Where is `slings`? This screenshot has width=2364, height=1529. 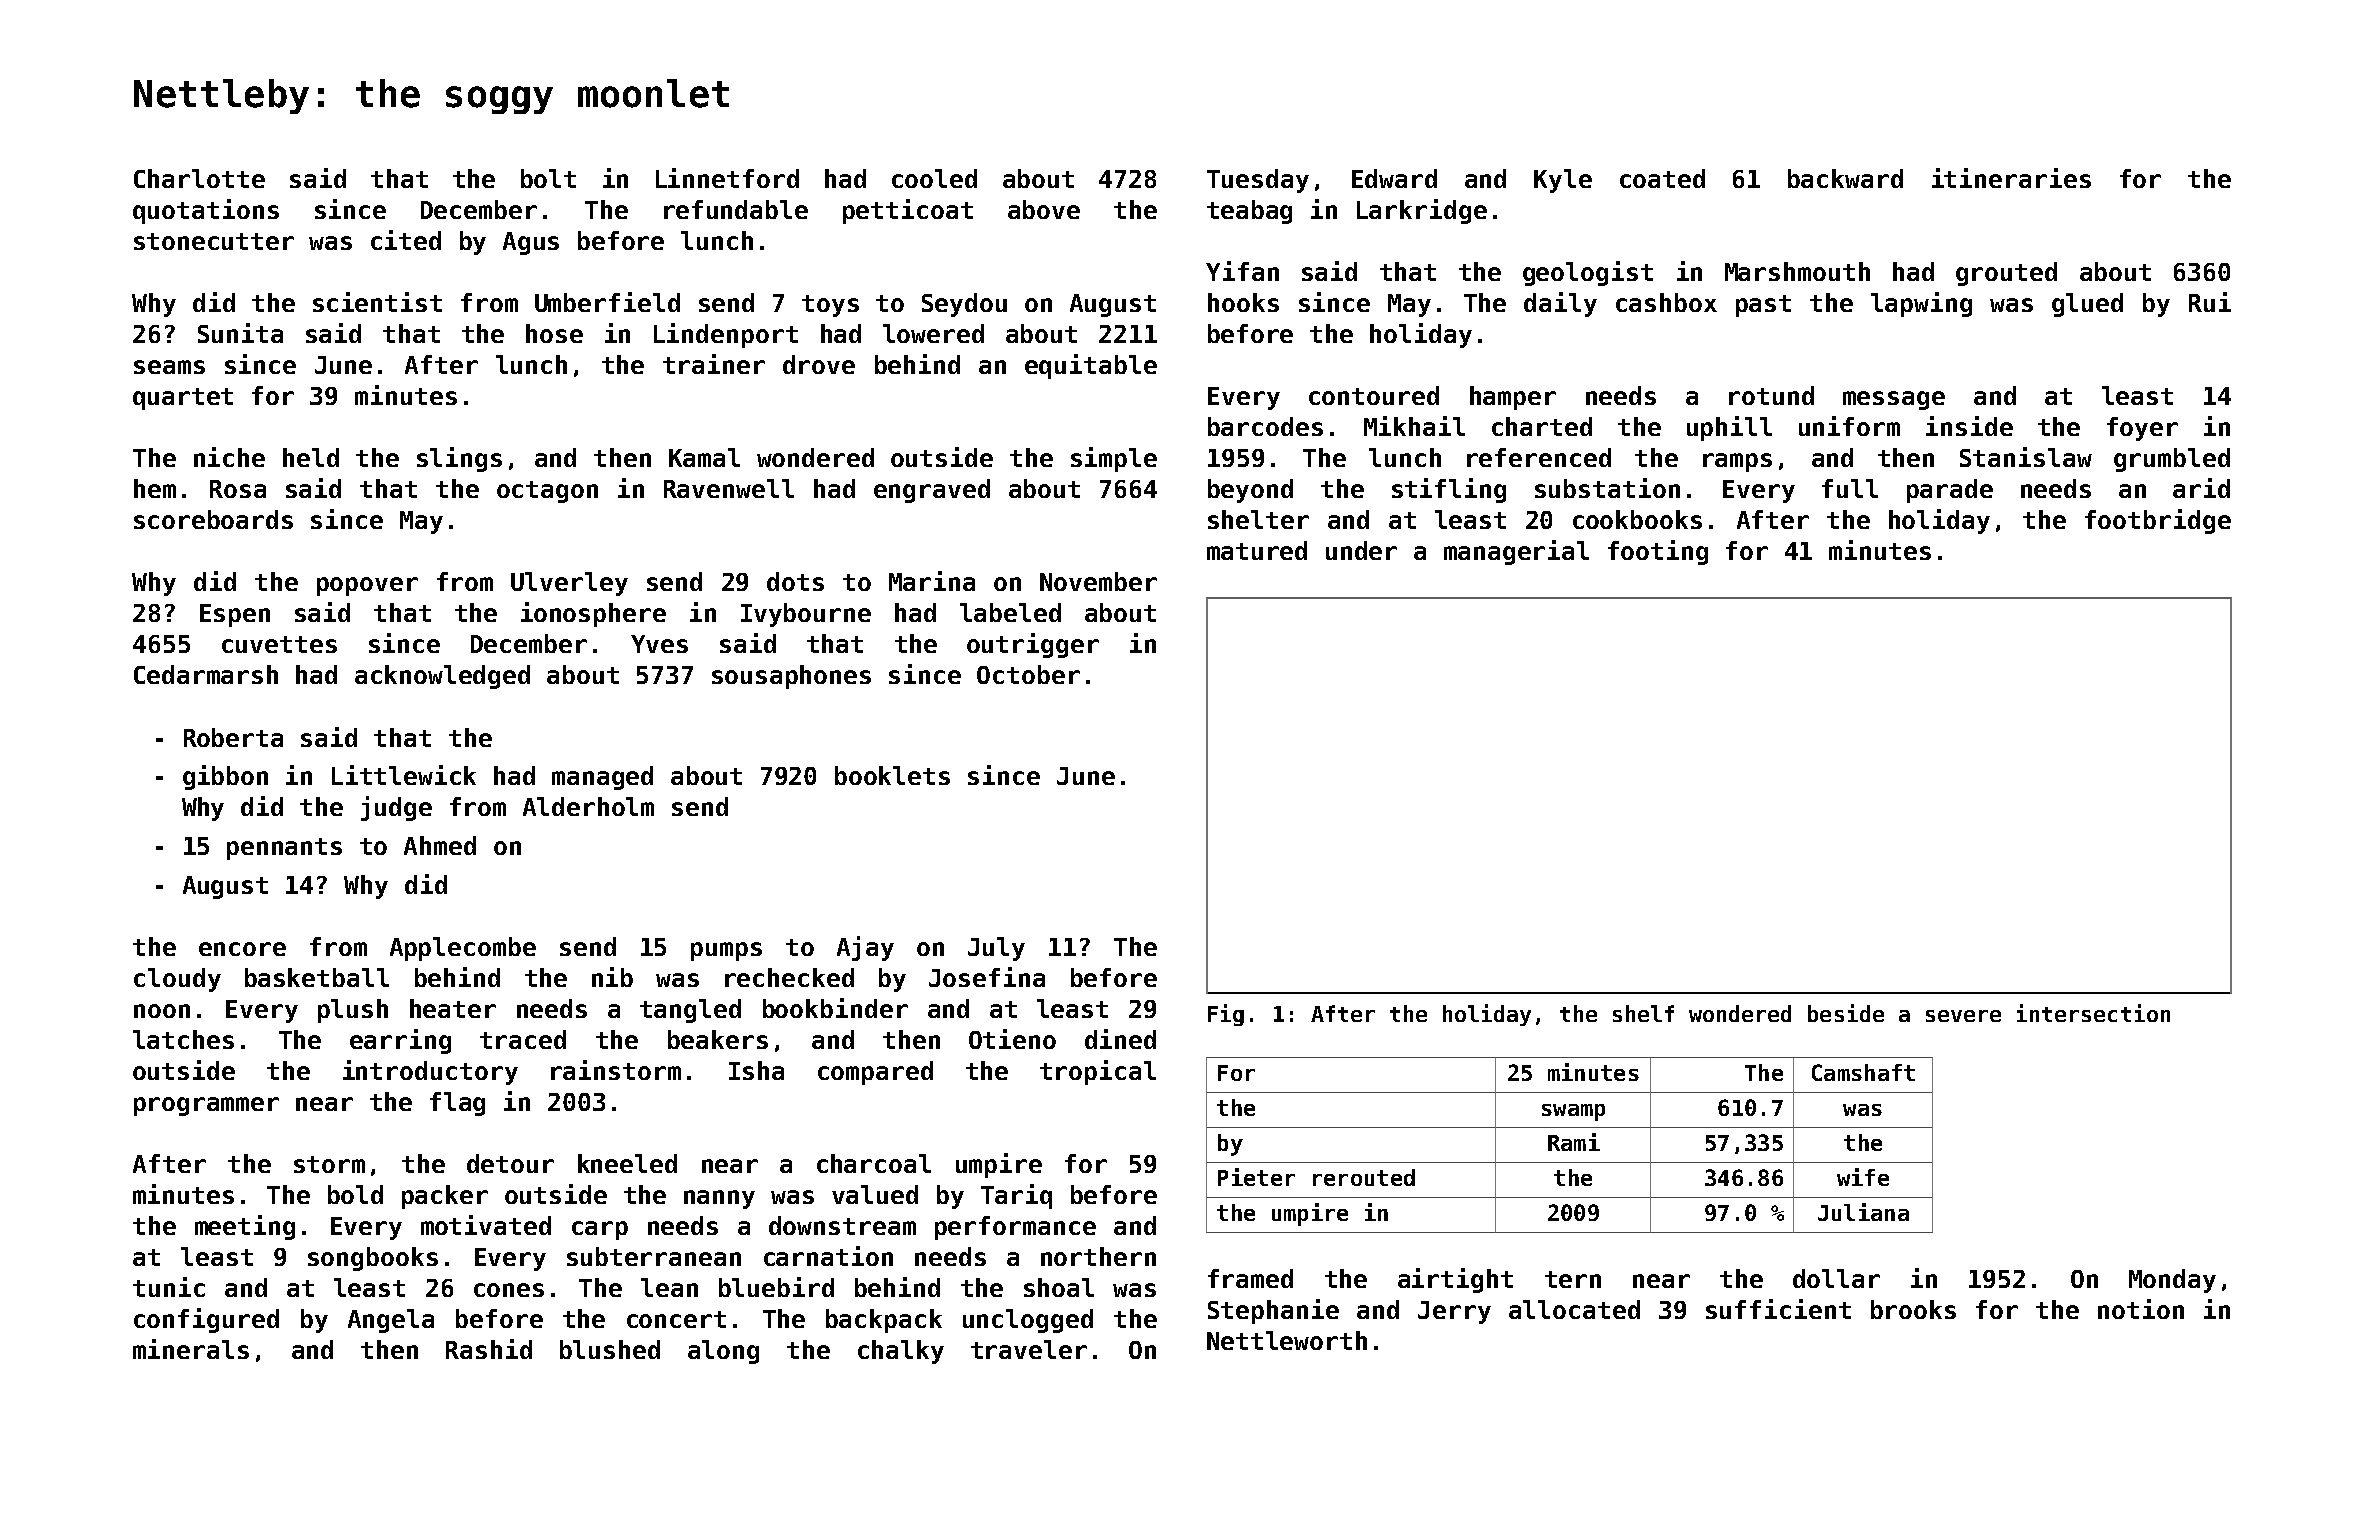 slings is located at coordinates (459, 459).
